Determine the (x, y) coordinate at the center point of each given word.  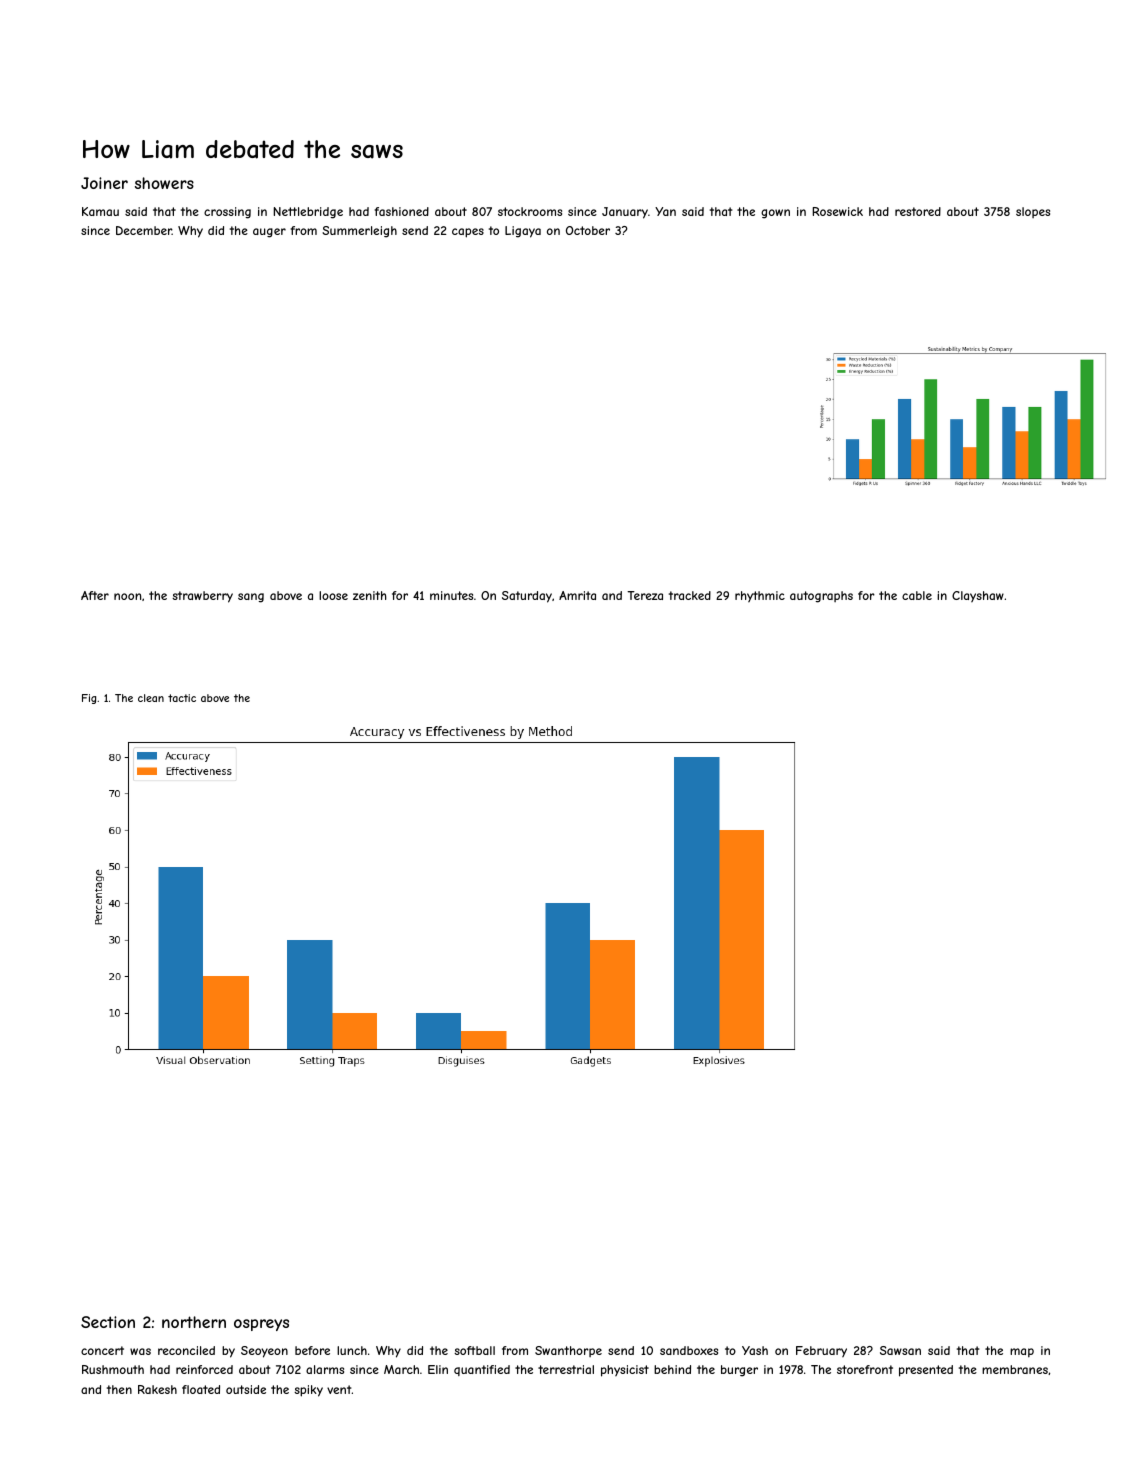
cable (917, 595)
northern (194, 1322)
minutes (451, 595)
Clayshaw (978, 596)
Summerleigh (359, 232)
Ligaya (523, 232)
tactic (182, 698)
